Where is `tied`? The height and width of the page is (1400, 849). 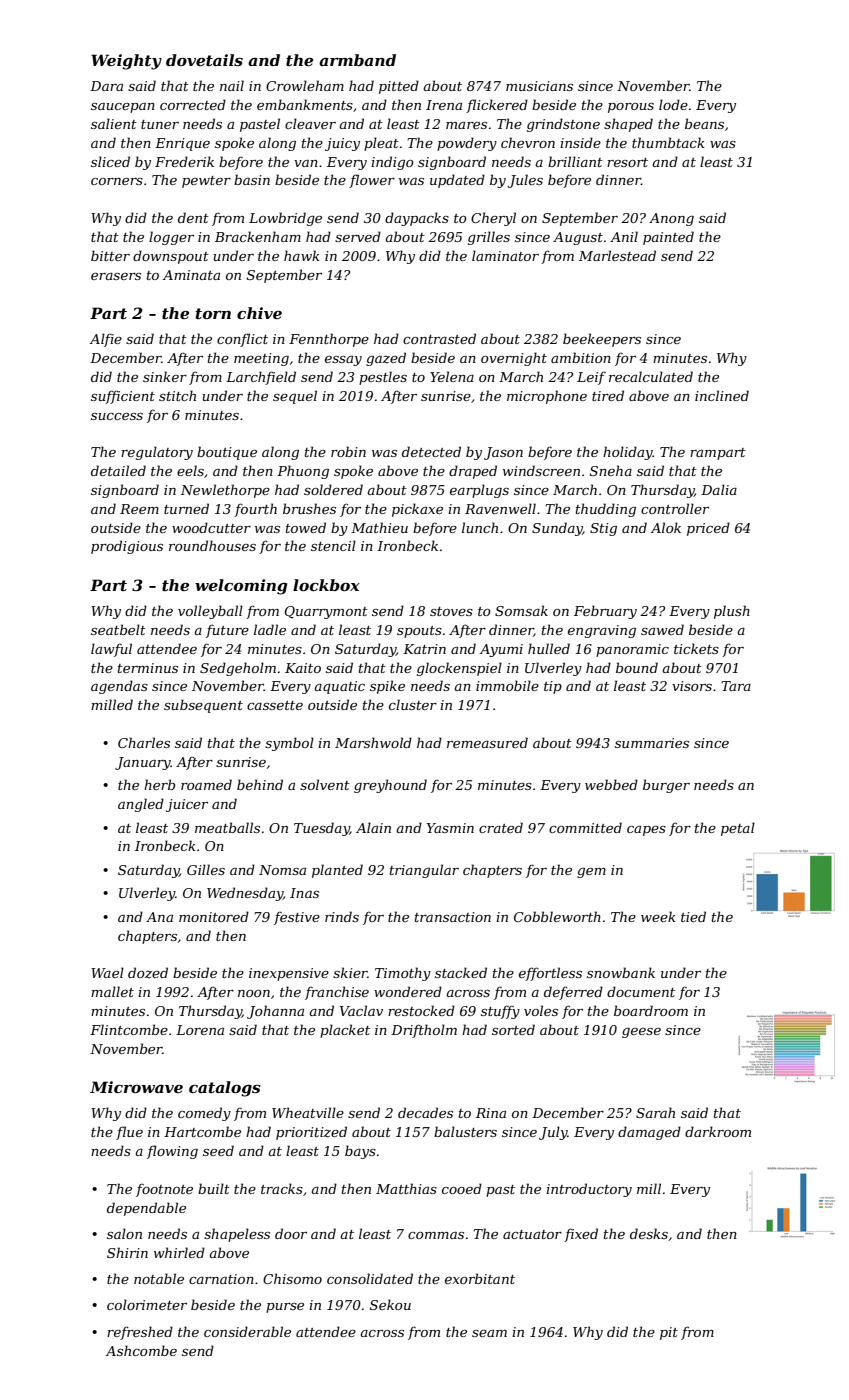 tied is located at coordinates (693, 916).
